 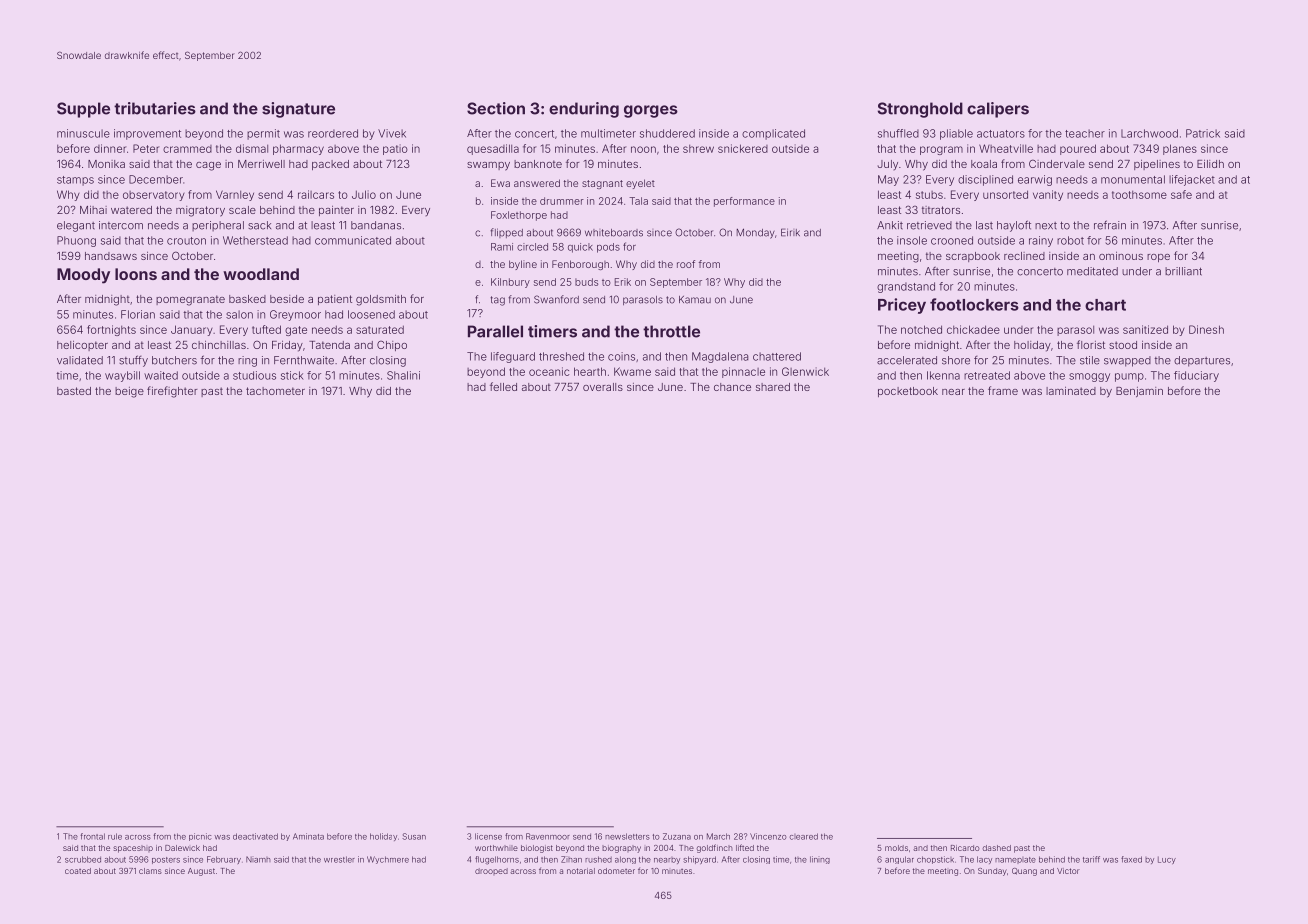 What do you see at coordinates (92, 836) in the page?
I see `frontal` at bounding box center [92, 836].
